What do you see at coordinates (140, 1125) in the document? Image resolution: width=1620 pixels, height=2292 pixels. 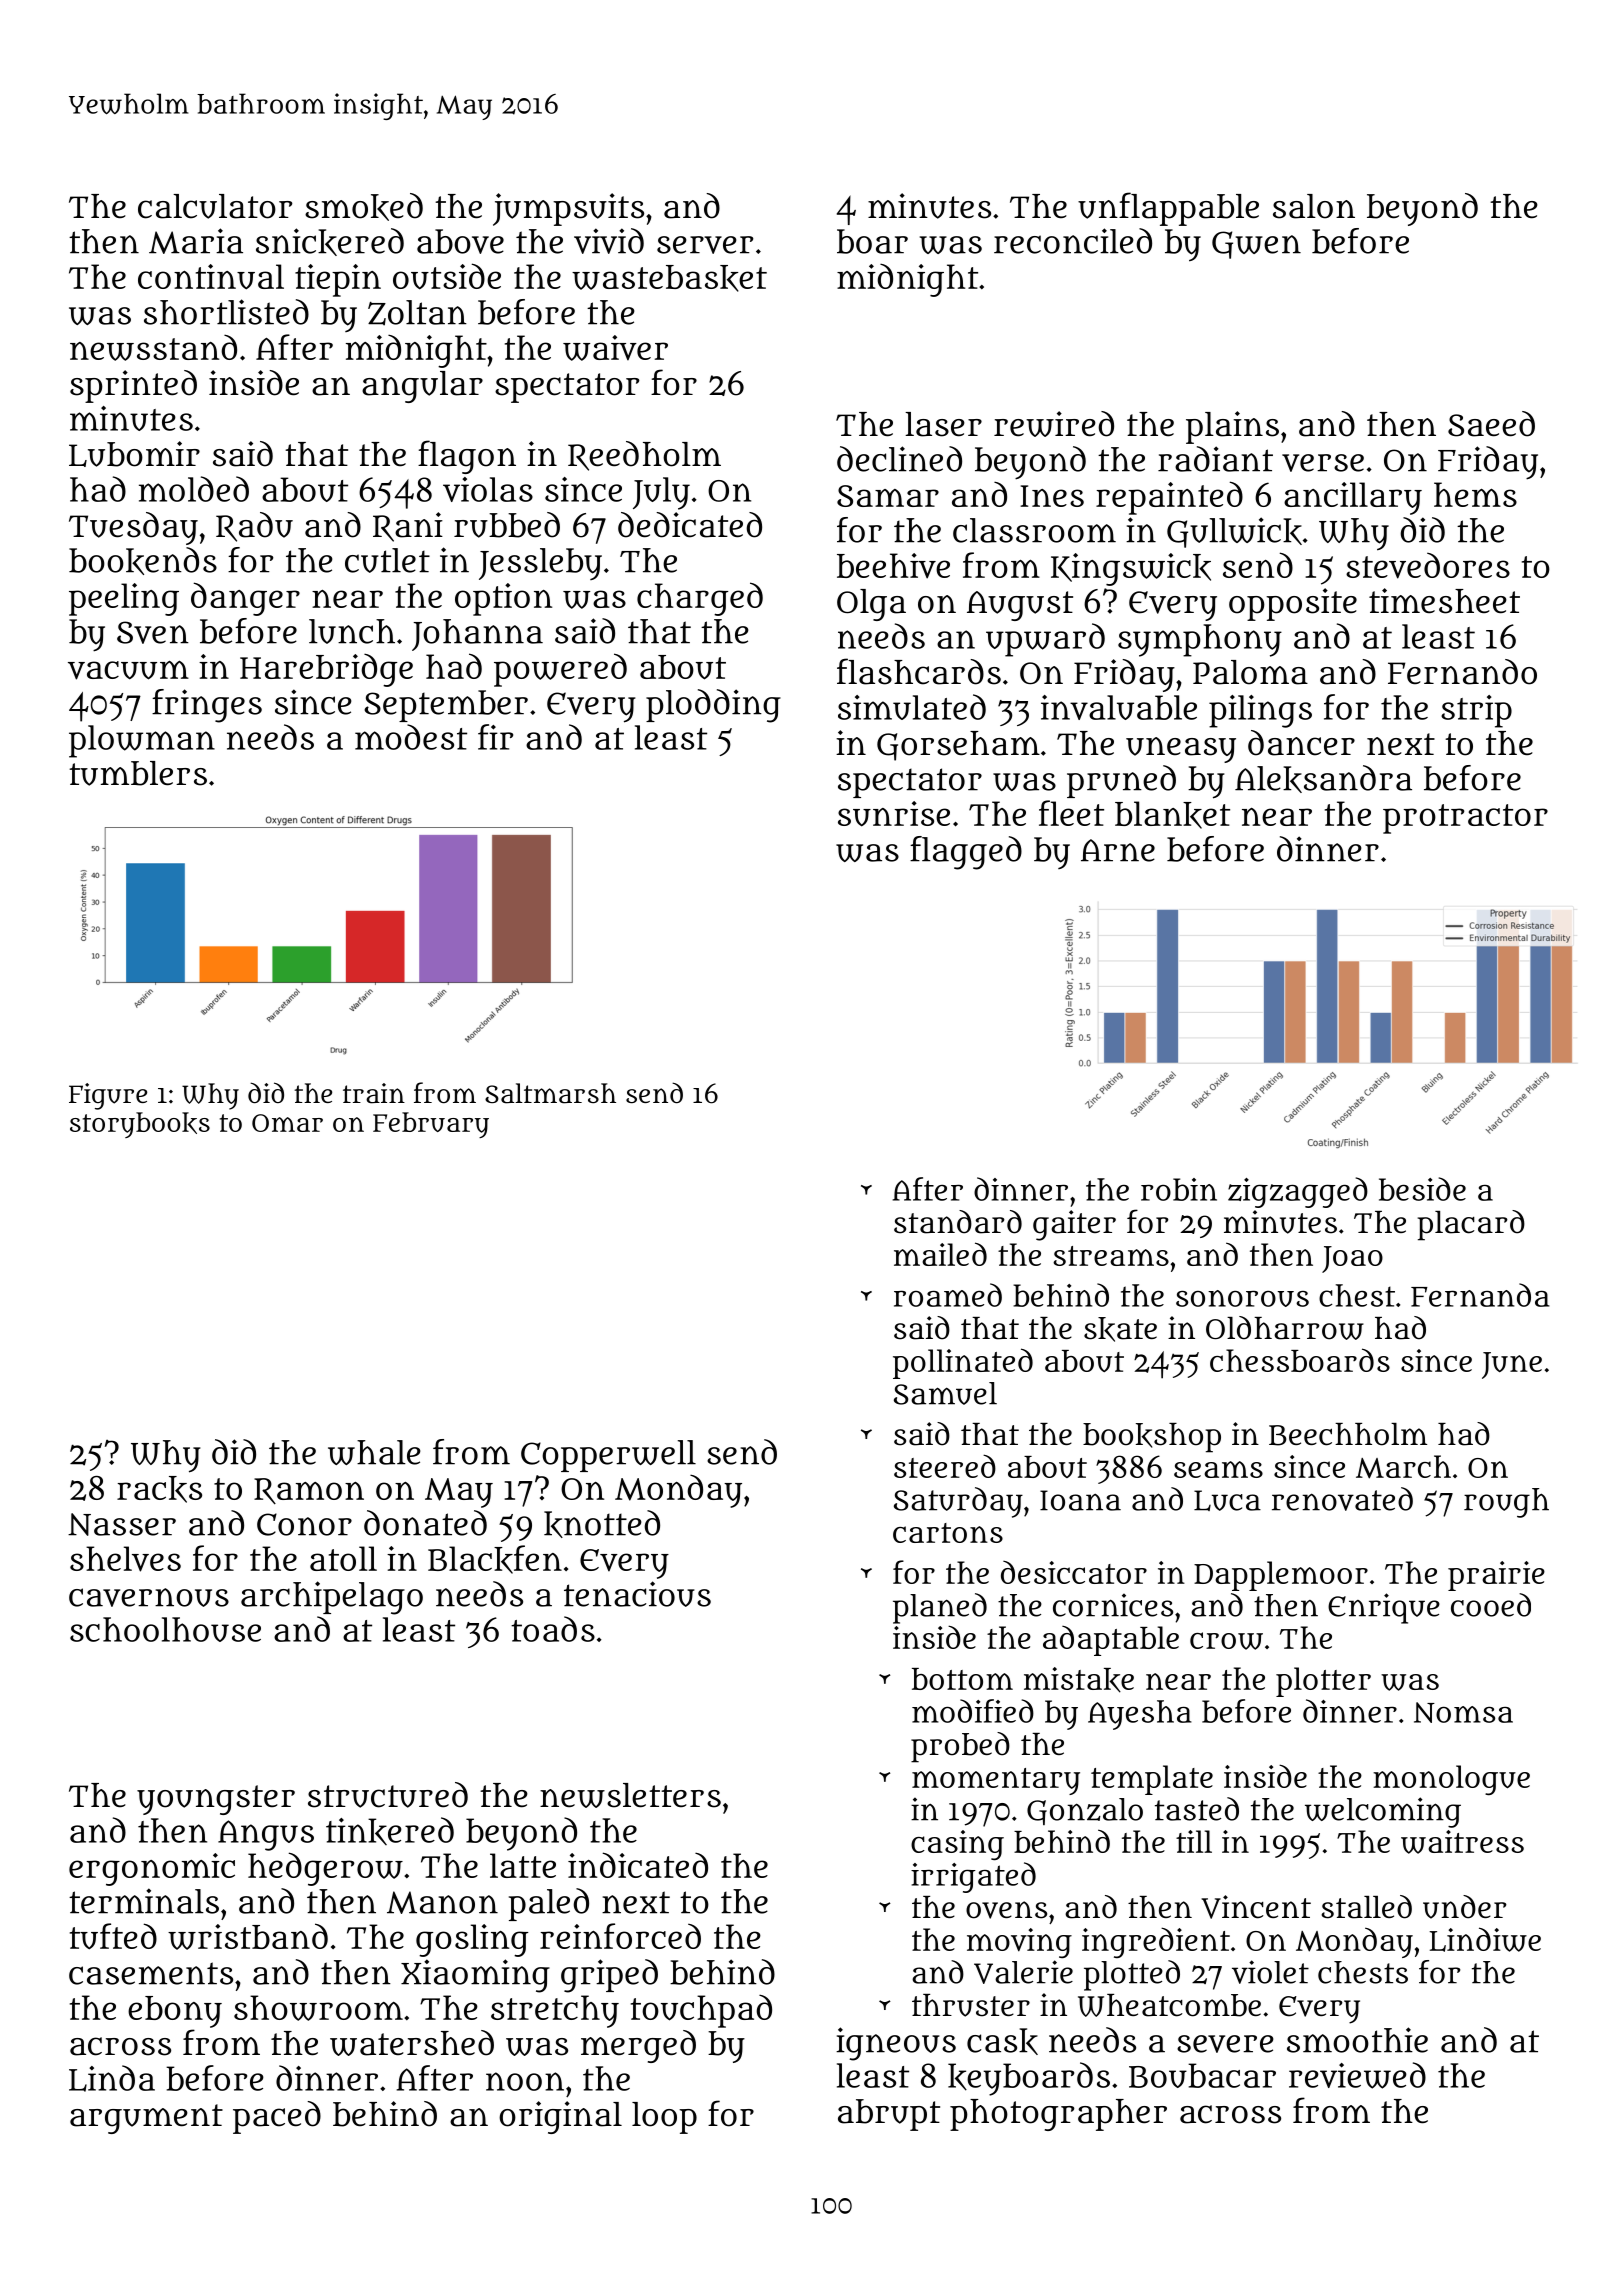 I see `storybooks` at bounding box center [140, 1125].
